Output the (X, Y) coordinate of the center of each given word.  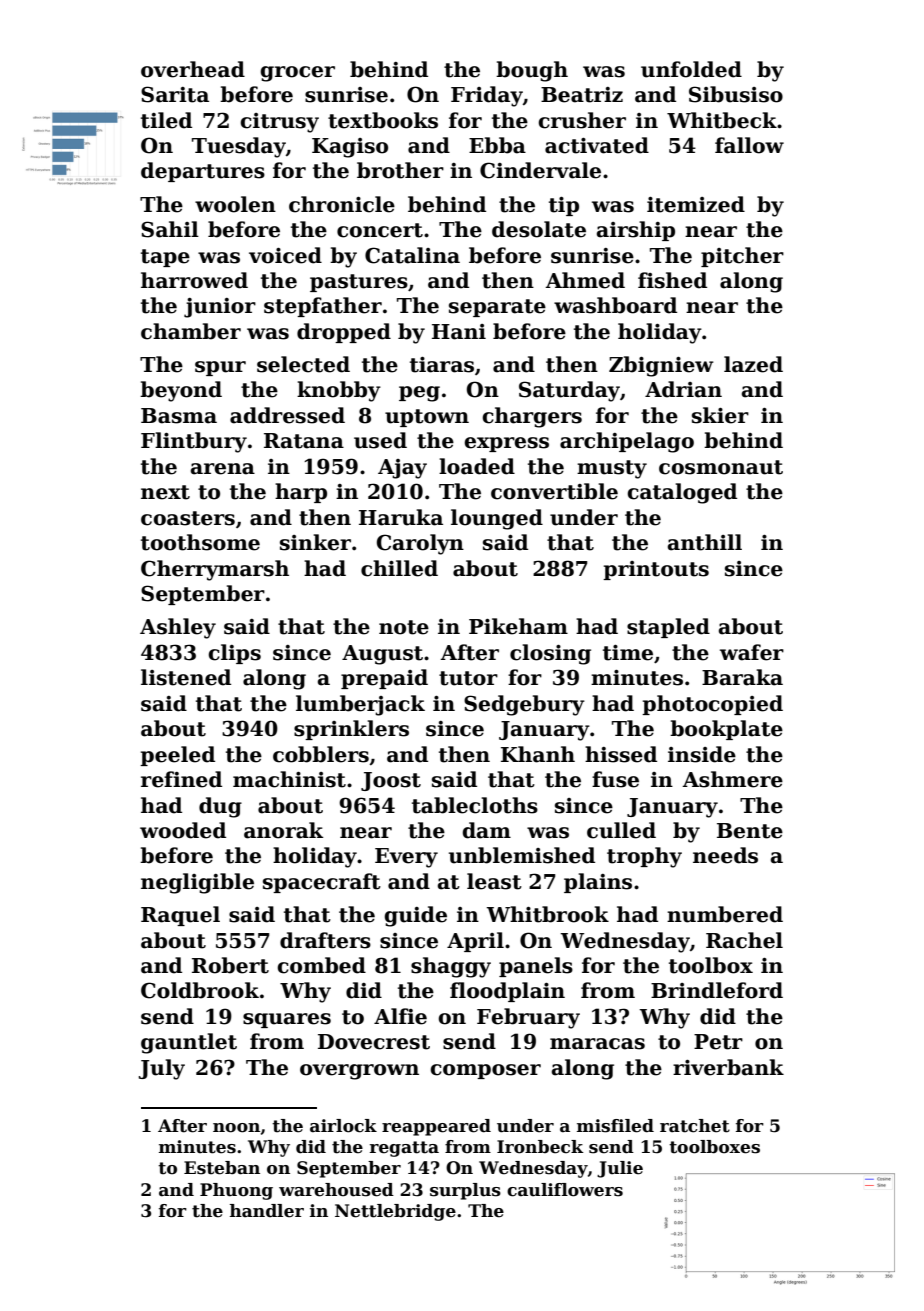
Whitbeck (722, 120)
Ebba (497, 145)
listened (186, 677)
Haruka (401, 517)
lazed (753, 364)
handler (267, 1211)
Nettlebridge (395, 1212)
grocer (297, 74)
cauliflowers (565, 1190)
